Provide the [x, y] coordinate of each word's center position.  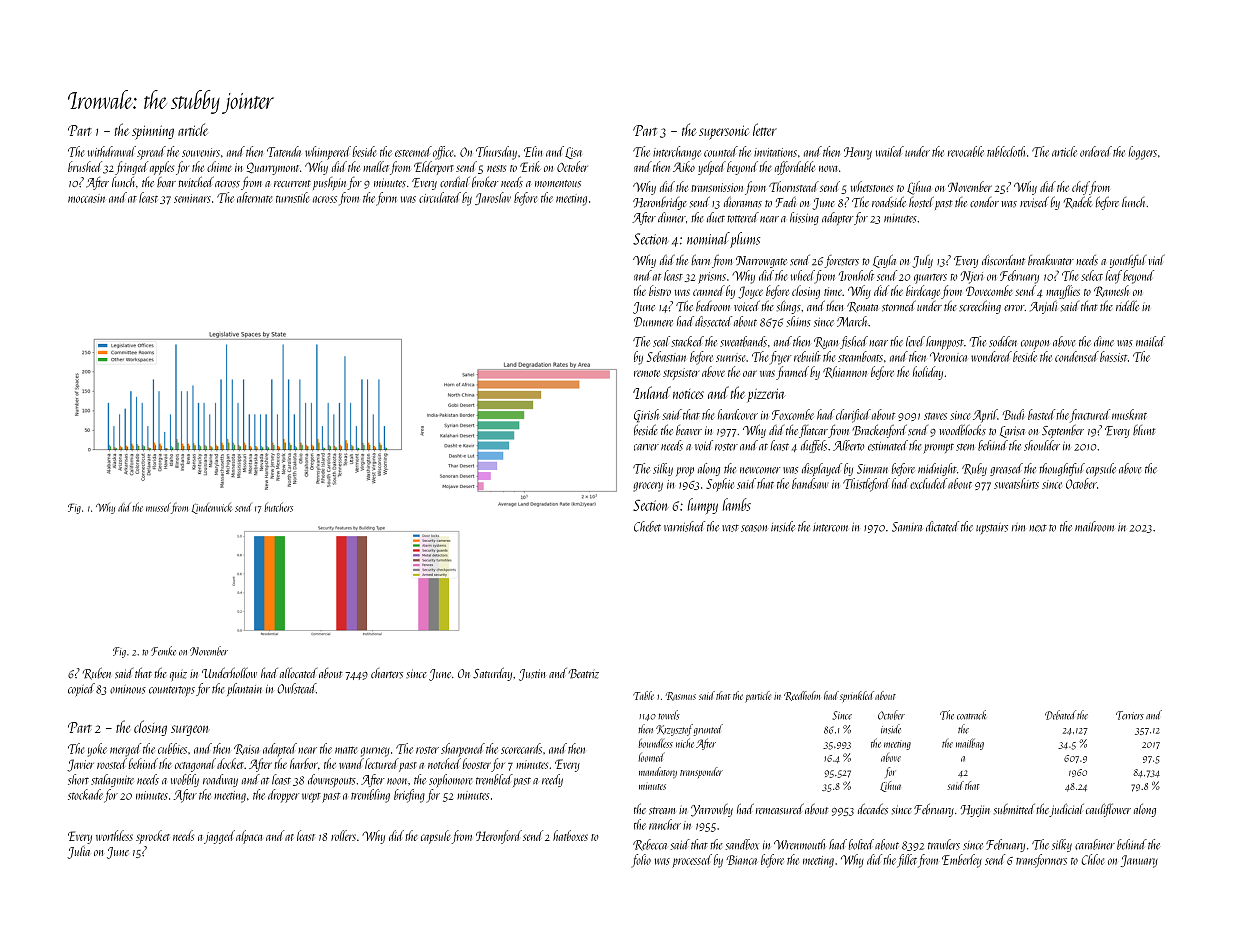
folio [641, 861]
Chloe [1093, 859]
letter [765, 129]
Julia [78, 852]
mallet [376, 166]
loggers [1143, 153]
